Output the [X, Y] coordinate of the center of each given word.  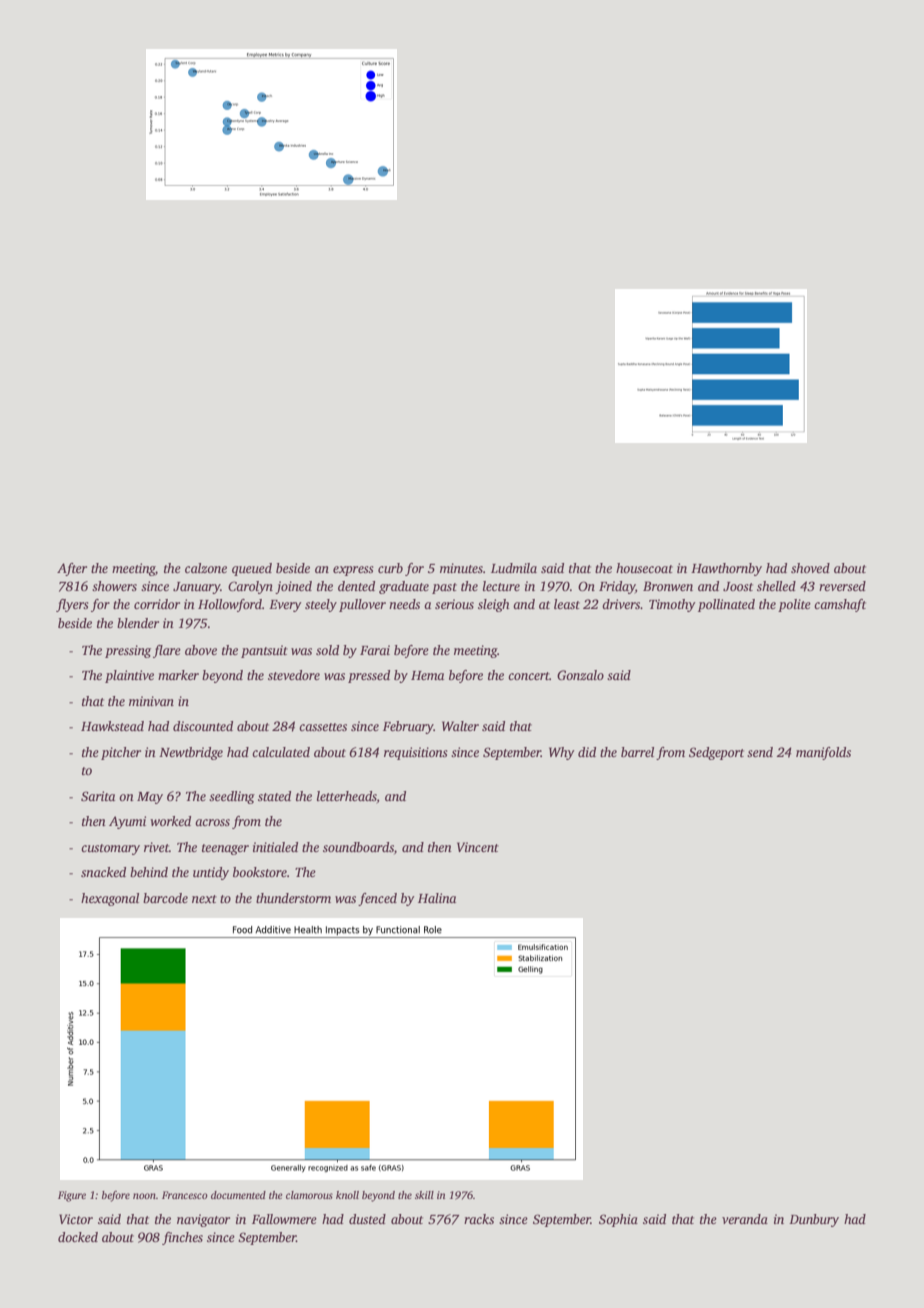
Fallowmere [284, 1219]
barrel [637, 752]
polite [794, 605]
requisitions [416, 753]
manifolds [823, 753]
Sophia [618, 1220]
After [72, 569]
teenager [225, 849]
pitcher [121, 753]
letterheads [347, 796]
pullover [362, 605]
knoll [347, 1195]
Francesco [185, 1195]
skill [424, 1195]
